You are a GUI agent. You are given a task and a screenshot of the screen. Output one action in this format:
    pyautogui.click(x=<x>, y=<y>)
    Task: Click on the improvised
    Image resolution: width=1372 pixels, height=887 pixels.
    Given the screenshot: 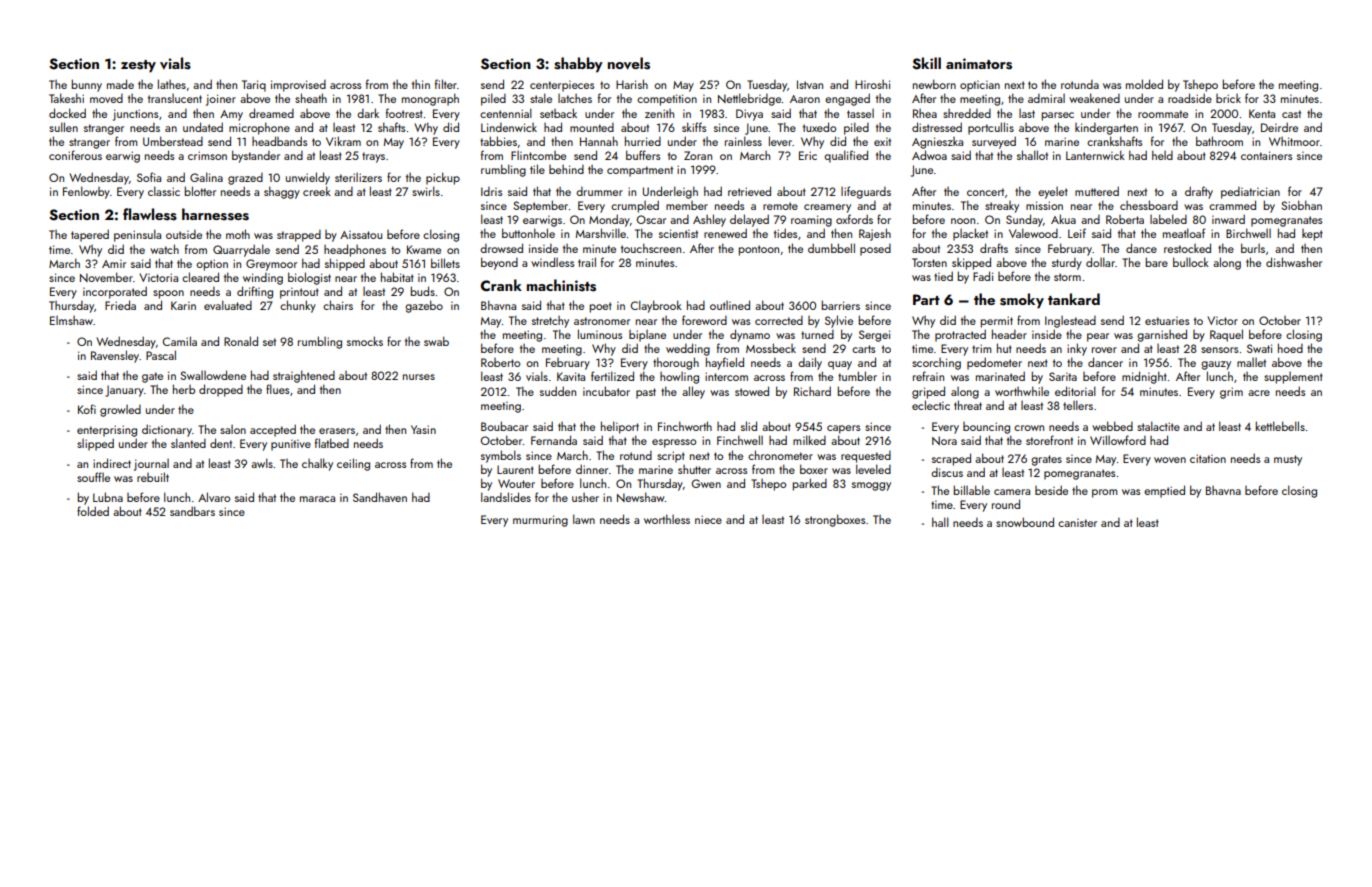 What is the action you would take?
    pyautogui.click(x=298, y=85)
